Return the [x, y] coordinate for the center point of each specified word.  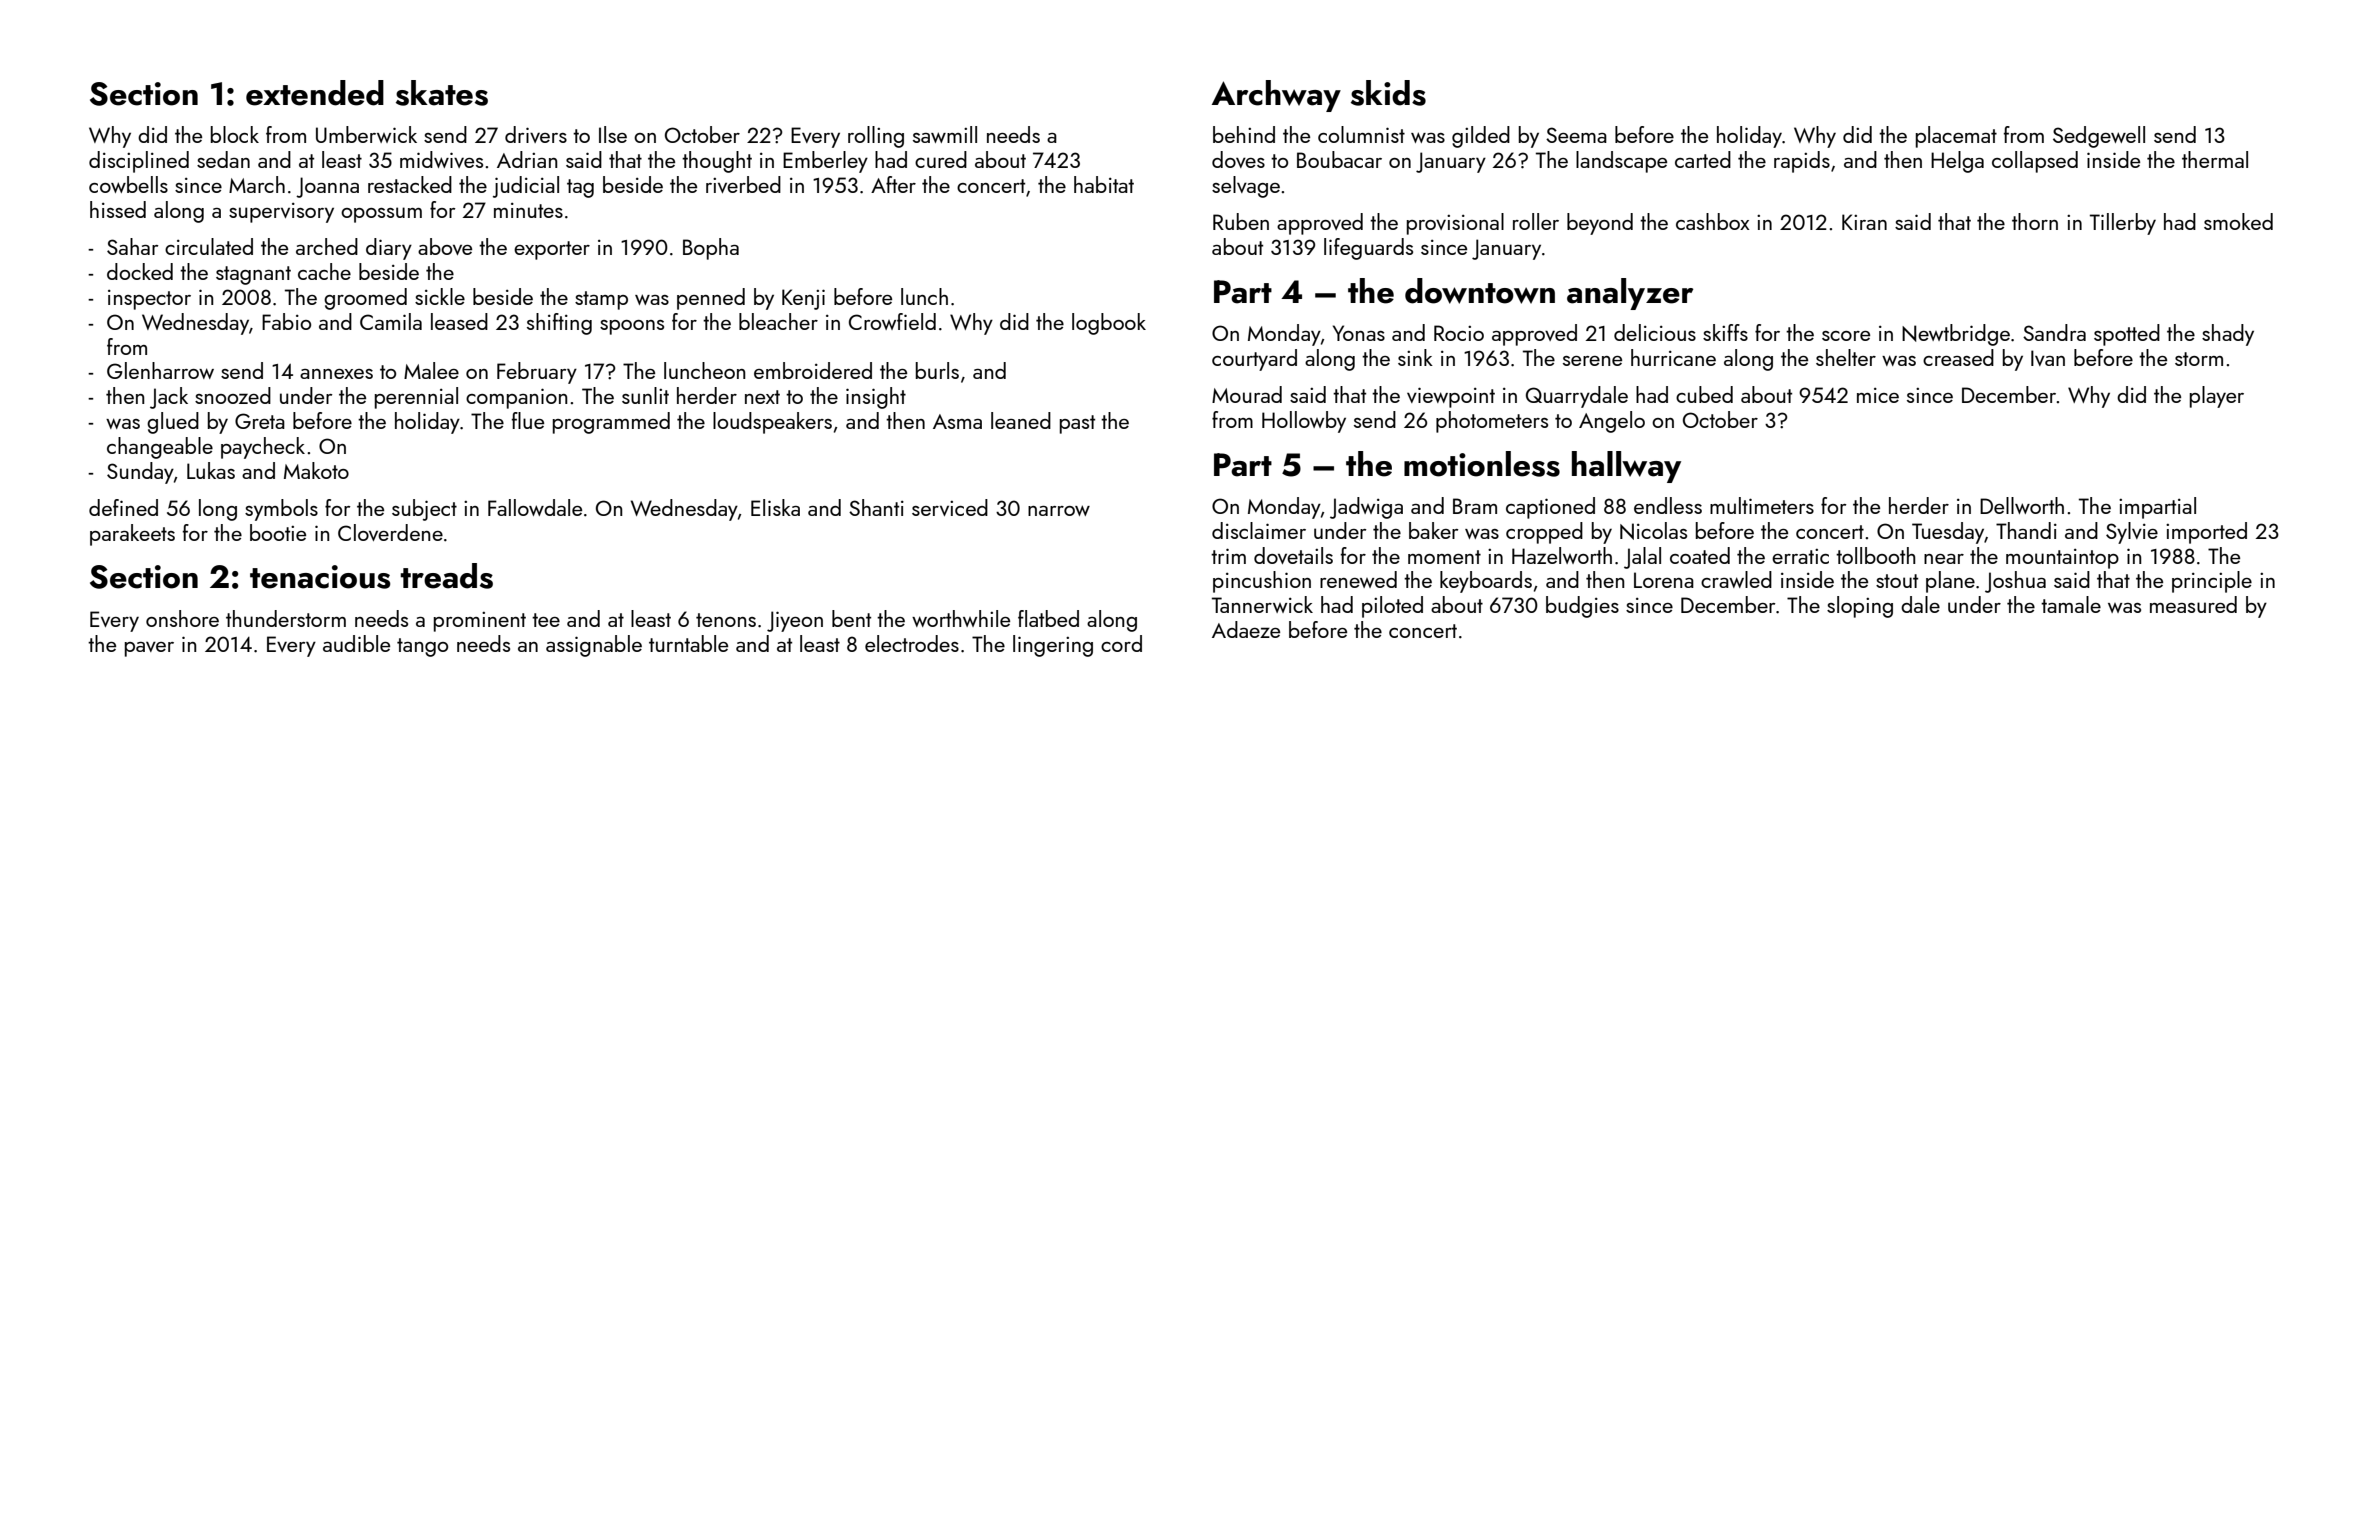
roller [1536, 221]
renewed [1358, 579]
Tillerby [2123, 224]
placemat [1956, 137]
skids [1388, 93]
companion [516, 398]
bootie [278, 532]
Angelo [1612, 422]
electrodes [912, 643]
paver [149, 649]
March [257, 184]
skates [442, 93]
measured [2193, 604]
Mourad [1247, 394]
